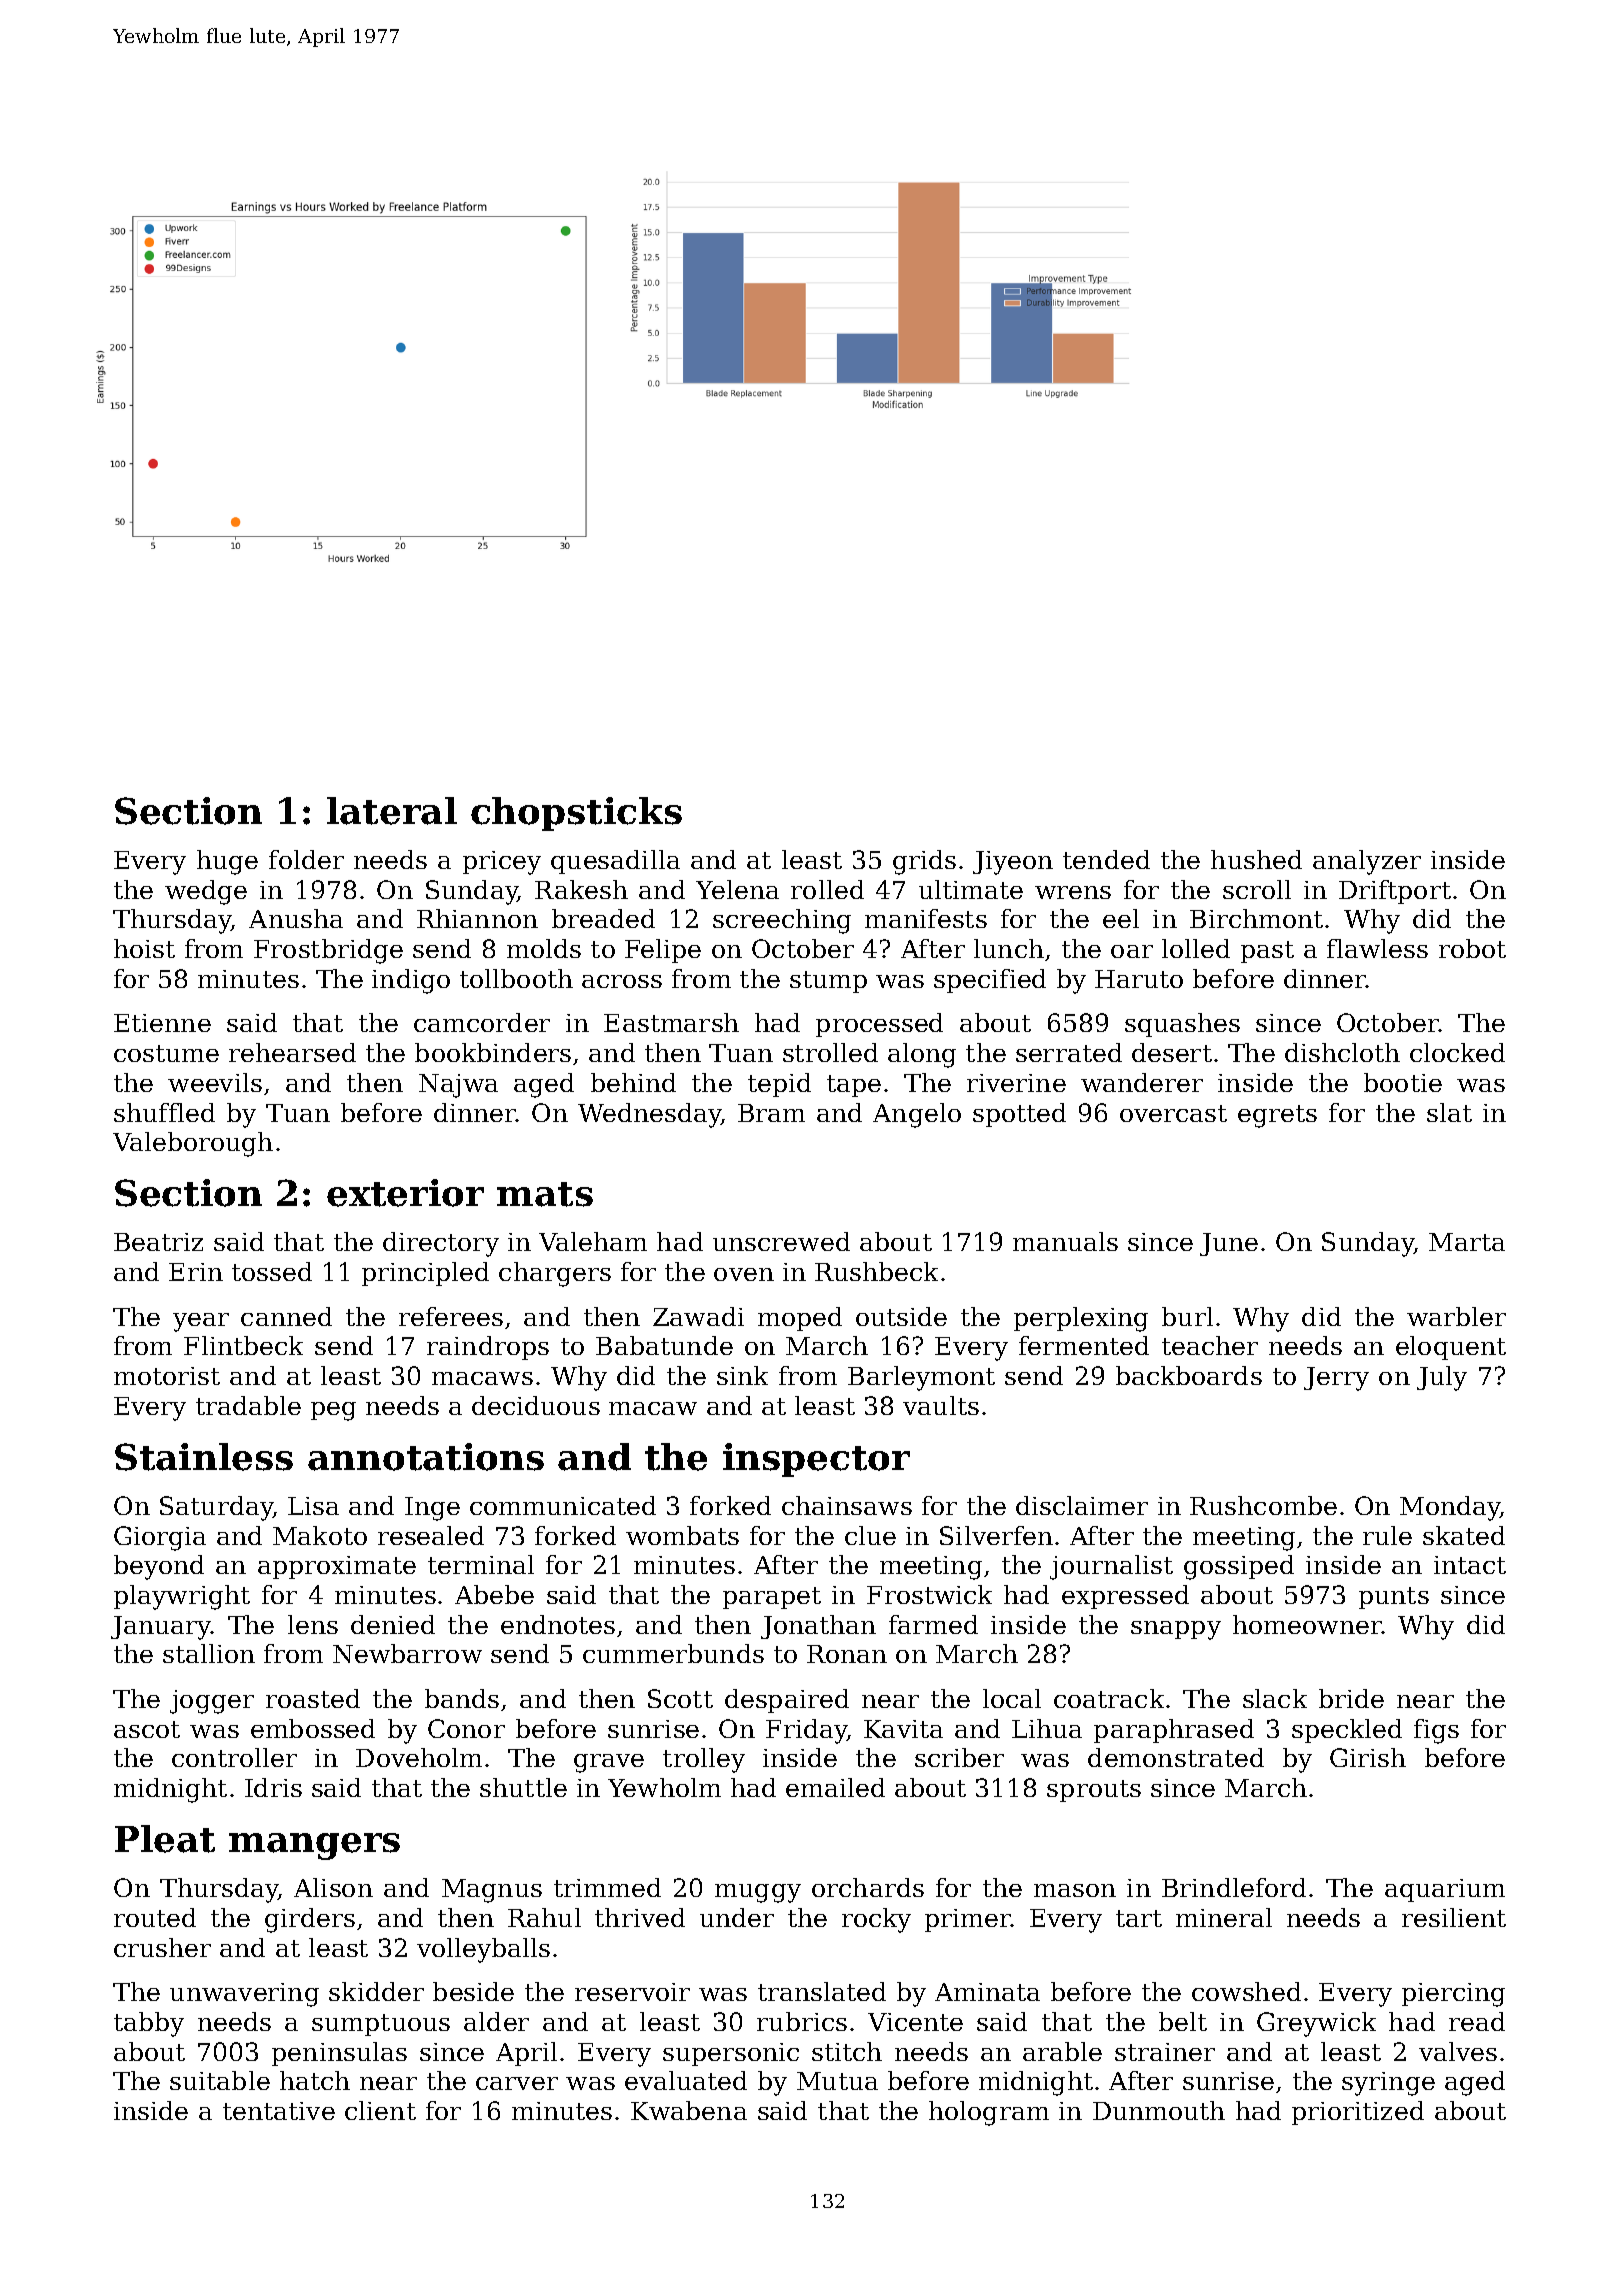 The height and width of the document is (2292, 1620). Describe the element at coordinates (941, 1405) in the document. I see `vaults` at that location.
